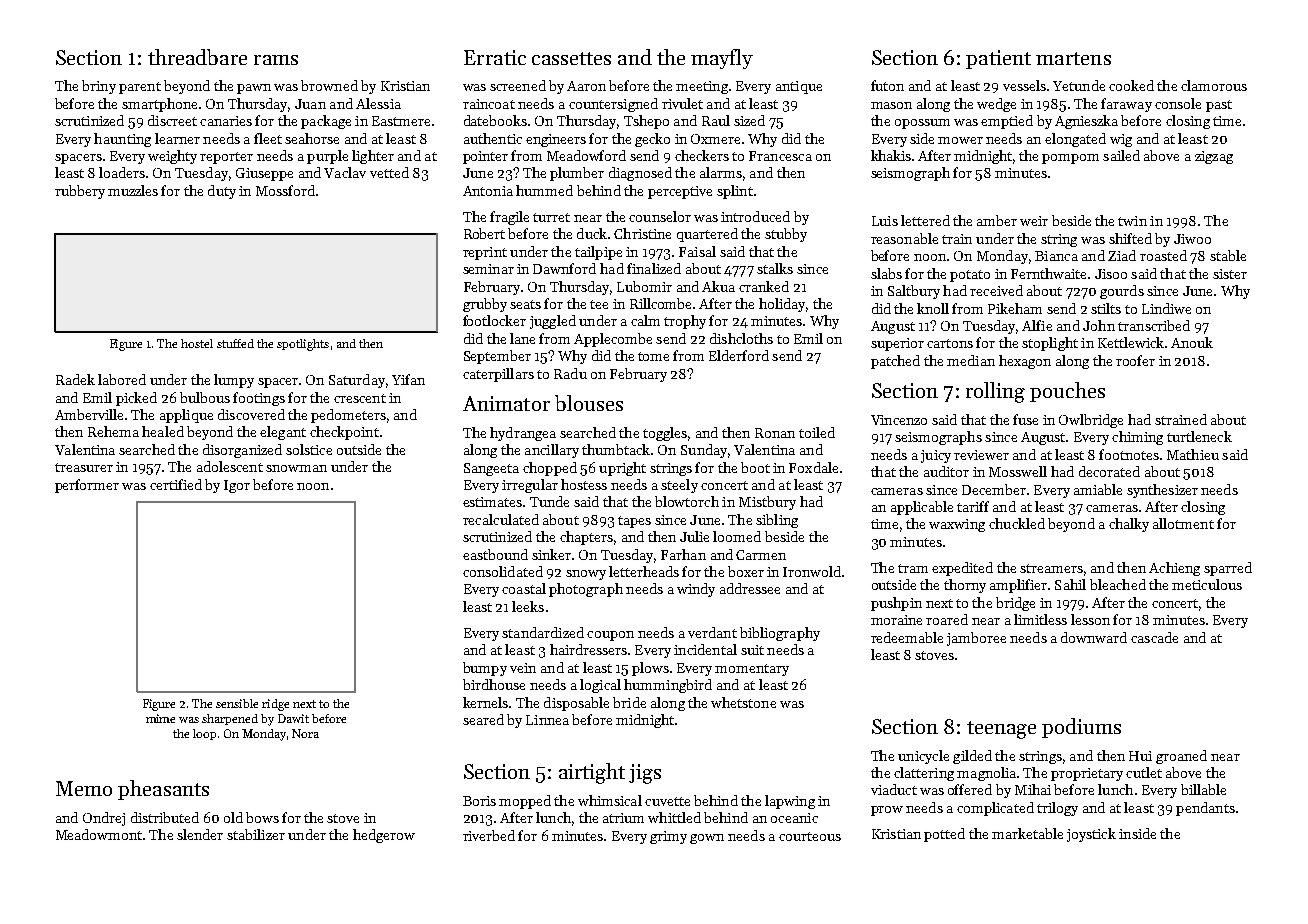 Image resolution: width=1308 pixels, height=924 pixels. I want to click on Memo, so click(84, 788).
